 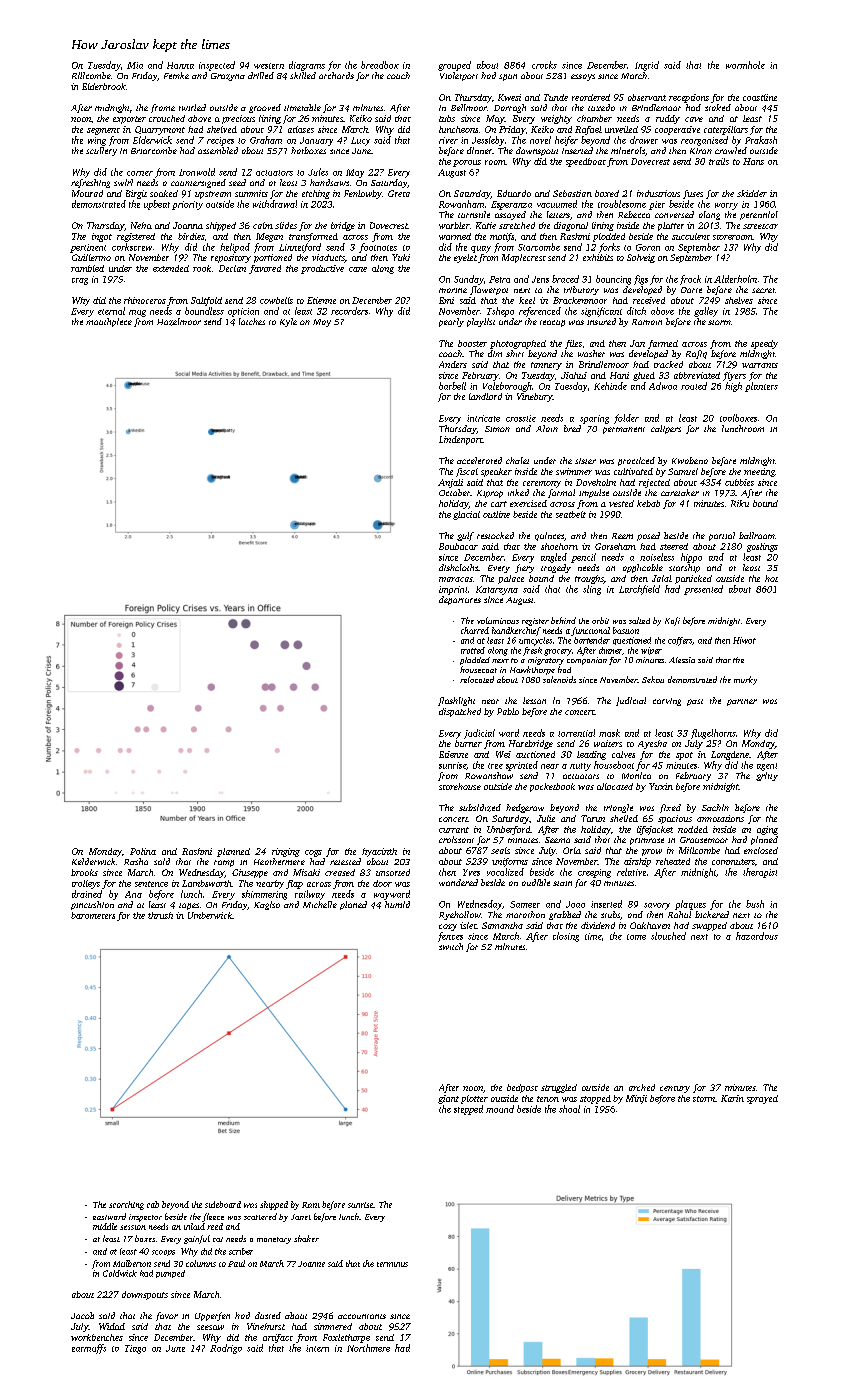 What do you see at coordinates (233, 852) in the screenshot?
I see `planned` at bounding box center [233, 852].
